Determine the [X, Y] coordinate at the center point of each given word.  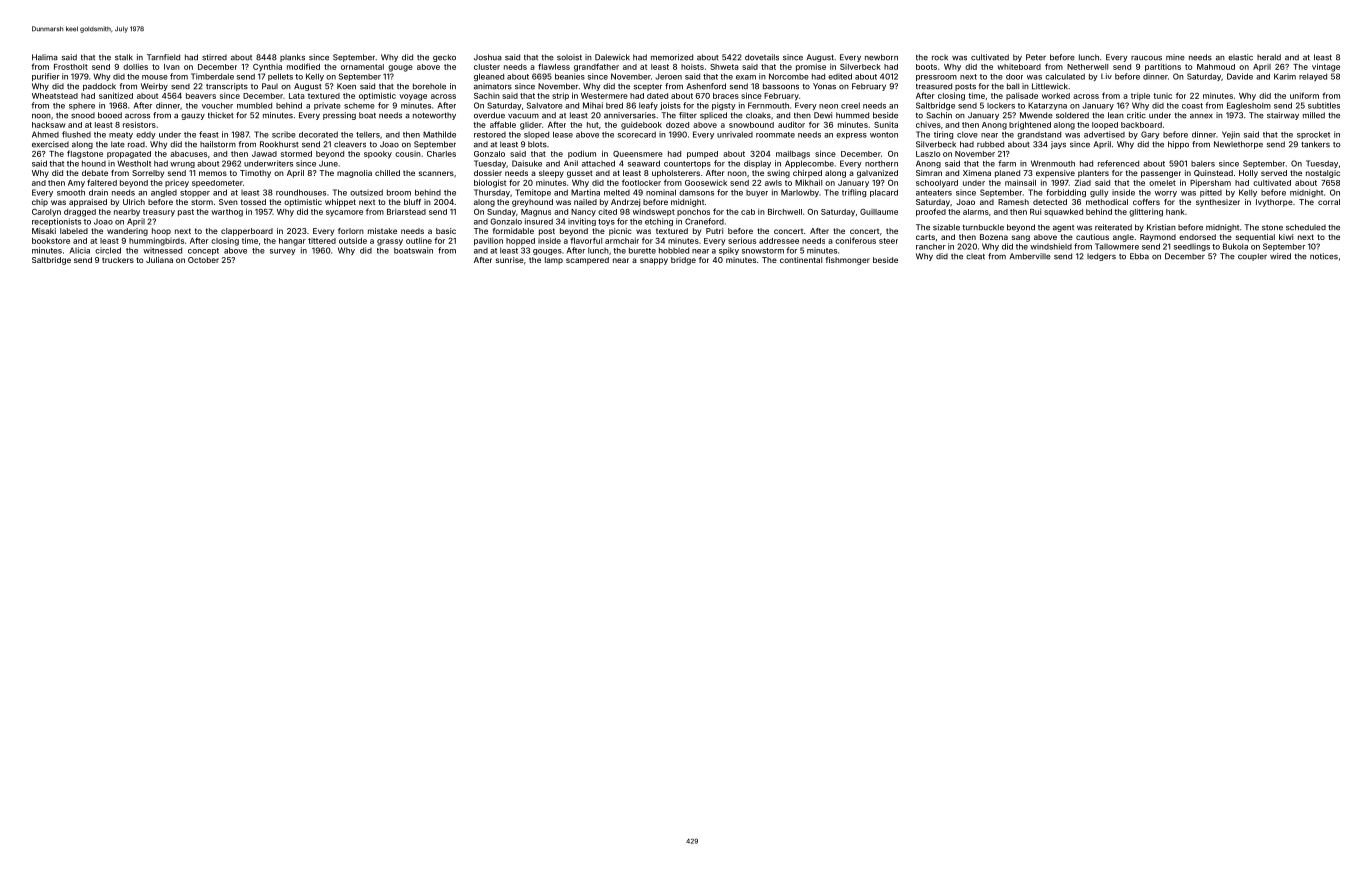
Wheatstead [55, 96]
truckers [118, 260]
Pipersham [1210, 183]
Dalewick [612, 57]
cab [748, 212]
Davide [1240, 76]
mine [1175, 57]
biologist [490, 183]
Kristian [1161, 227]
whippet [340, 203]
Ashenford [706, 86]
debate [95, 173]
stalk [124, 57]
